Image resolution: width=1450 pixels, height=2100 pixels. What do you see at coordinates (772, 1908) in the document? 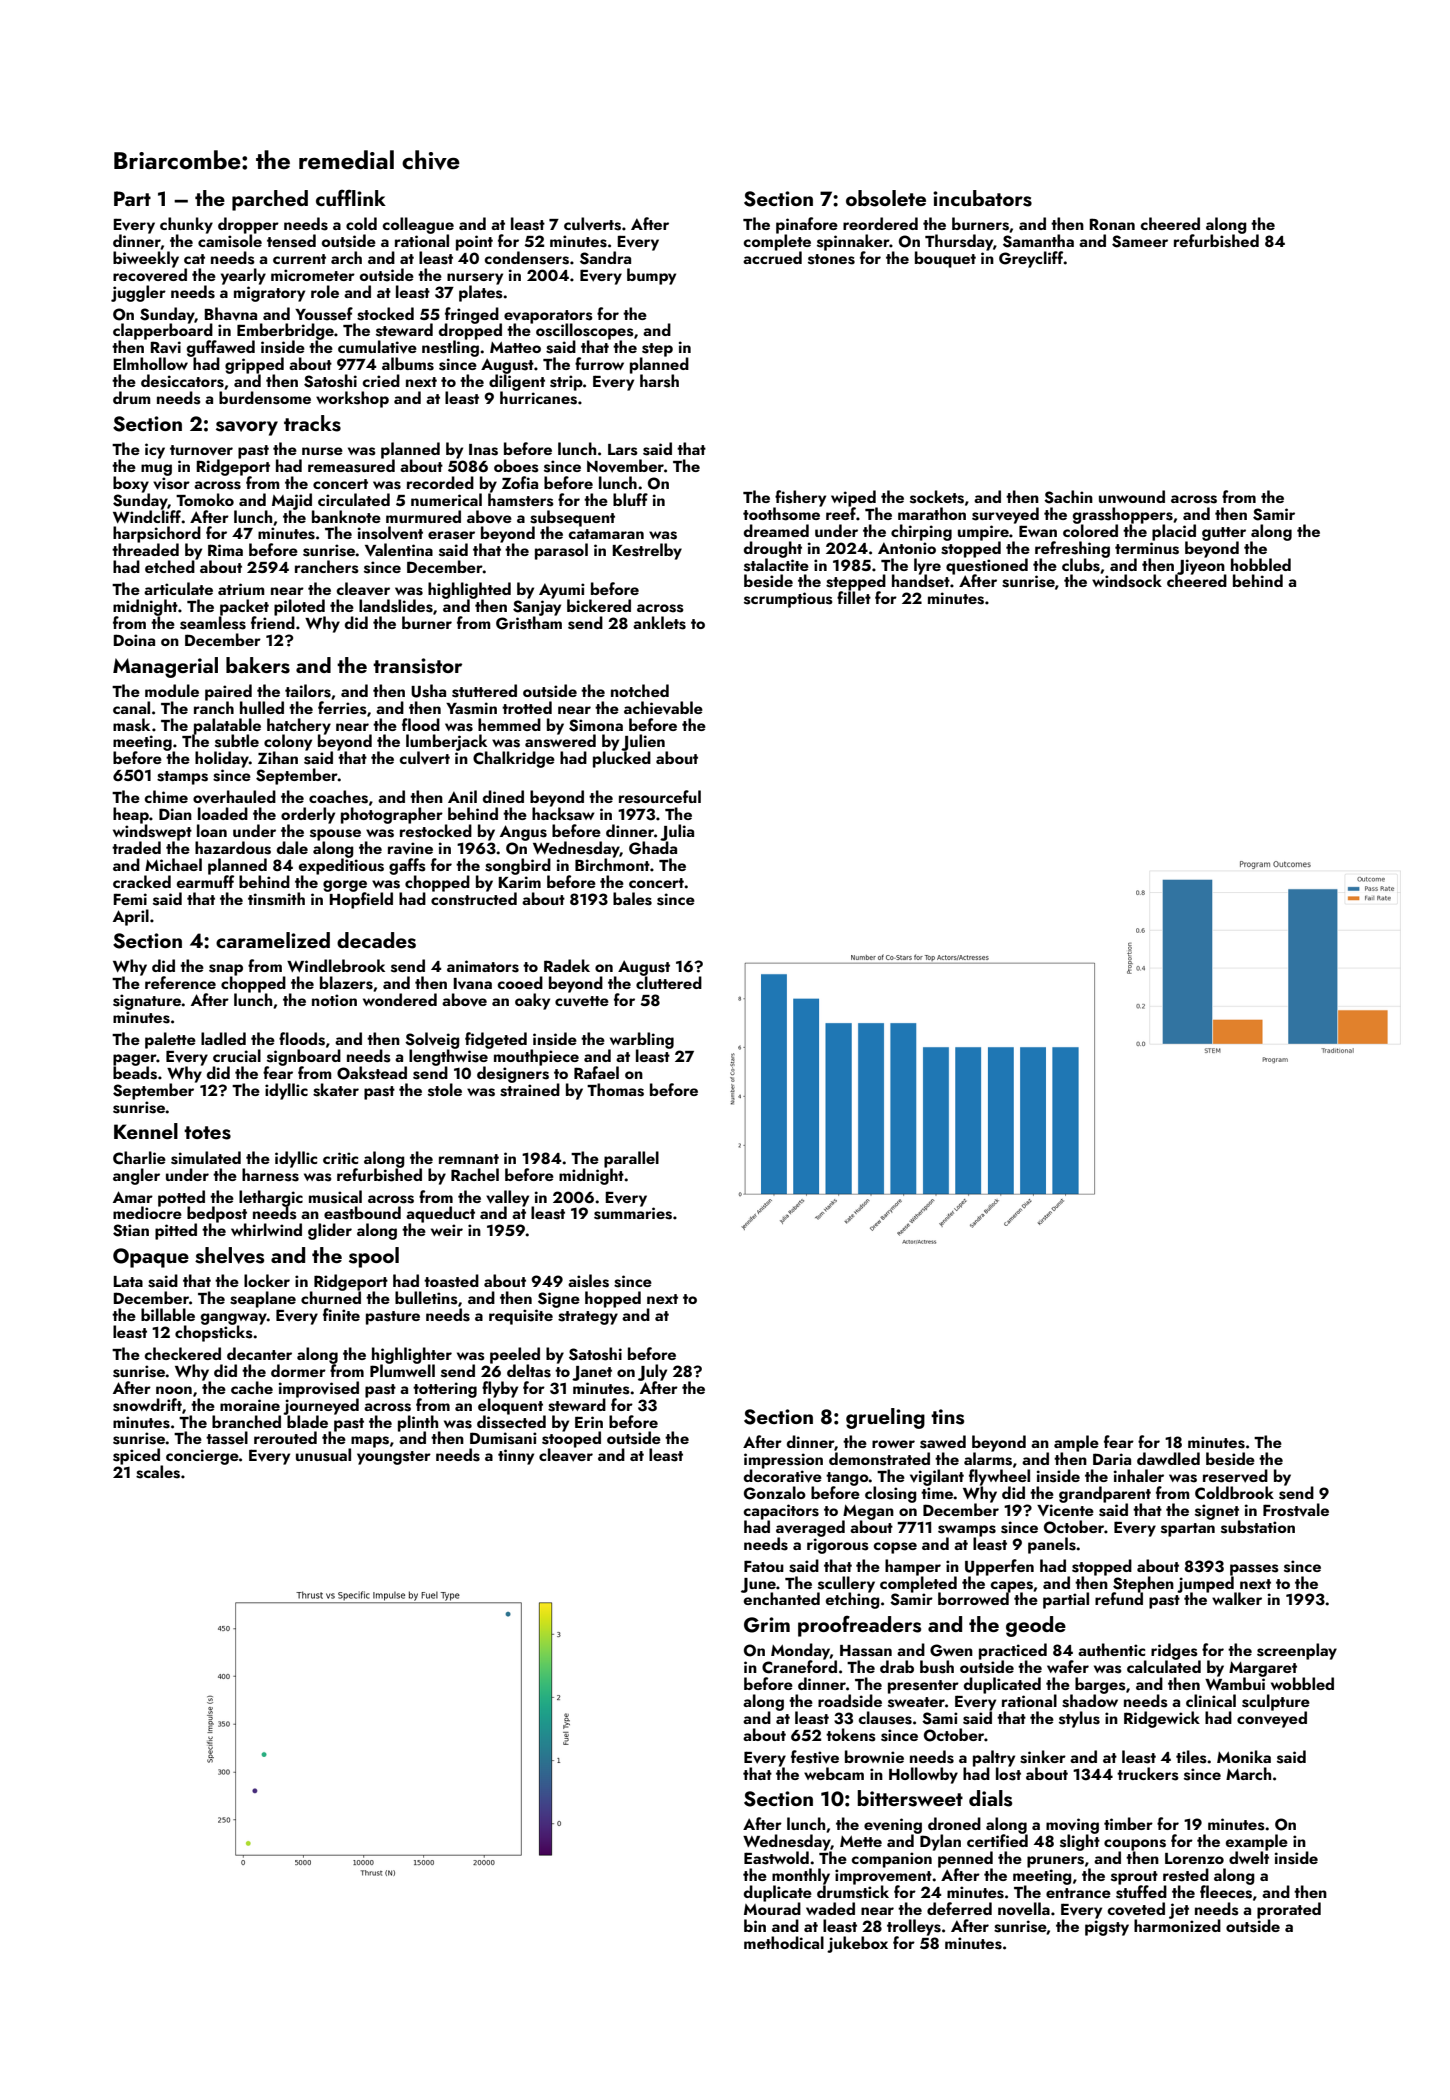
I see `Mourad` at bounding box center [772, 1908].
